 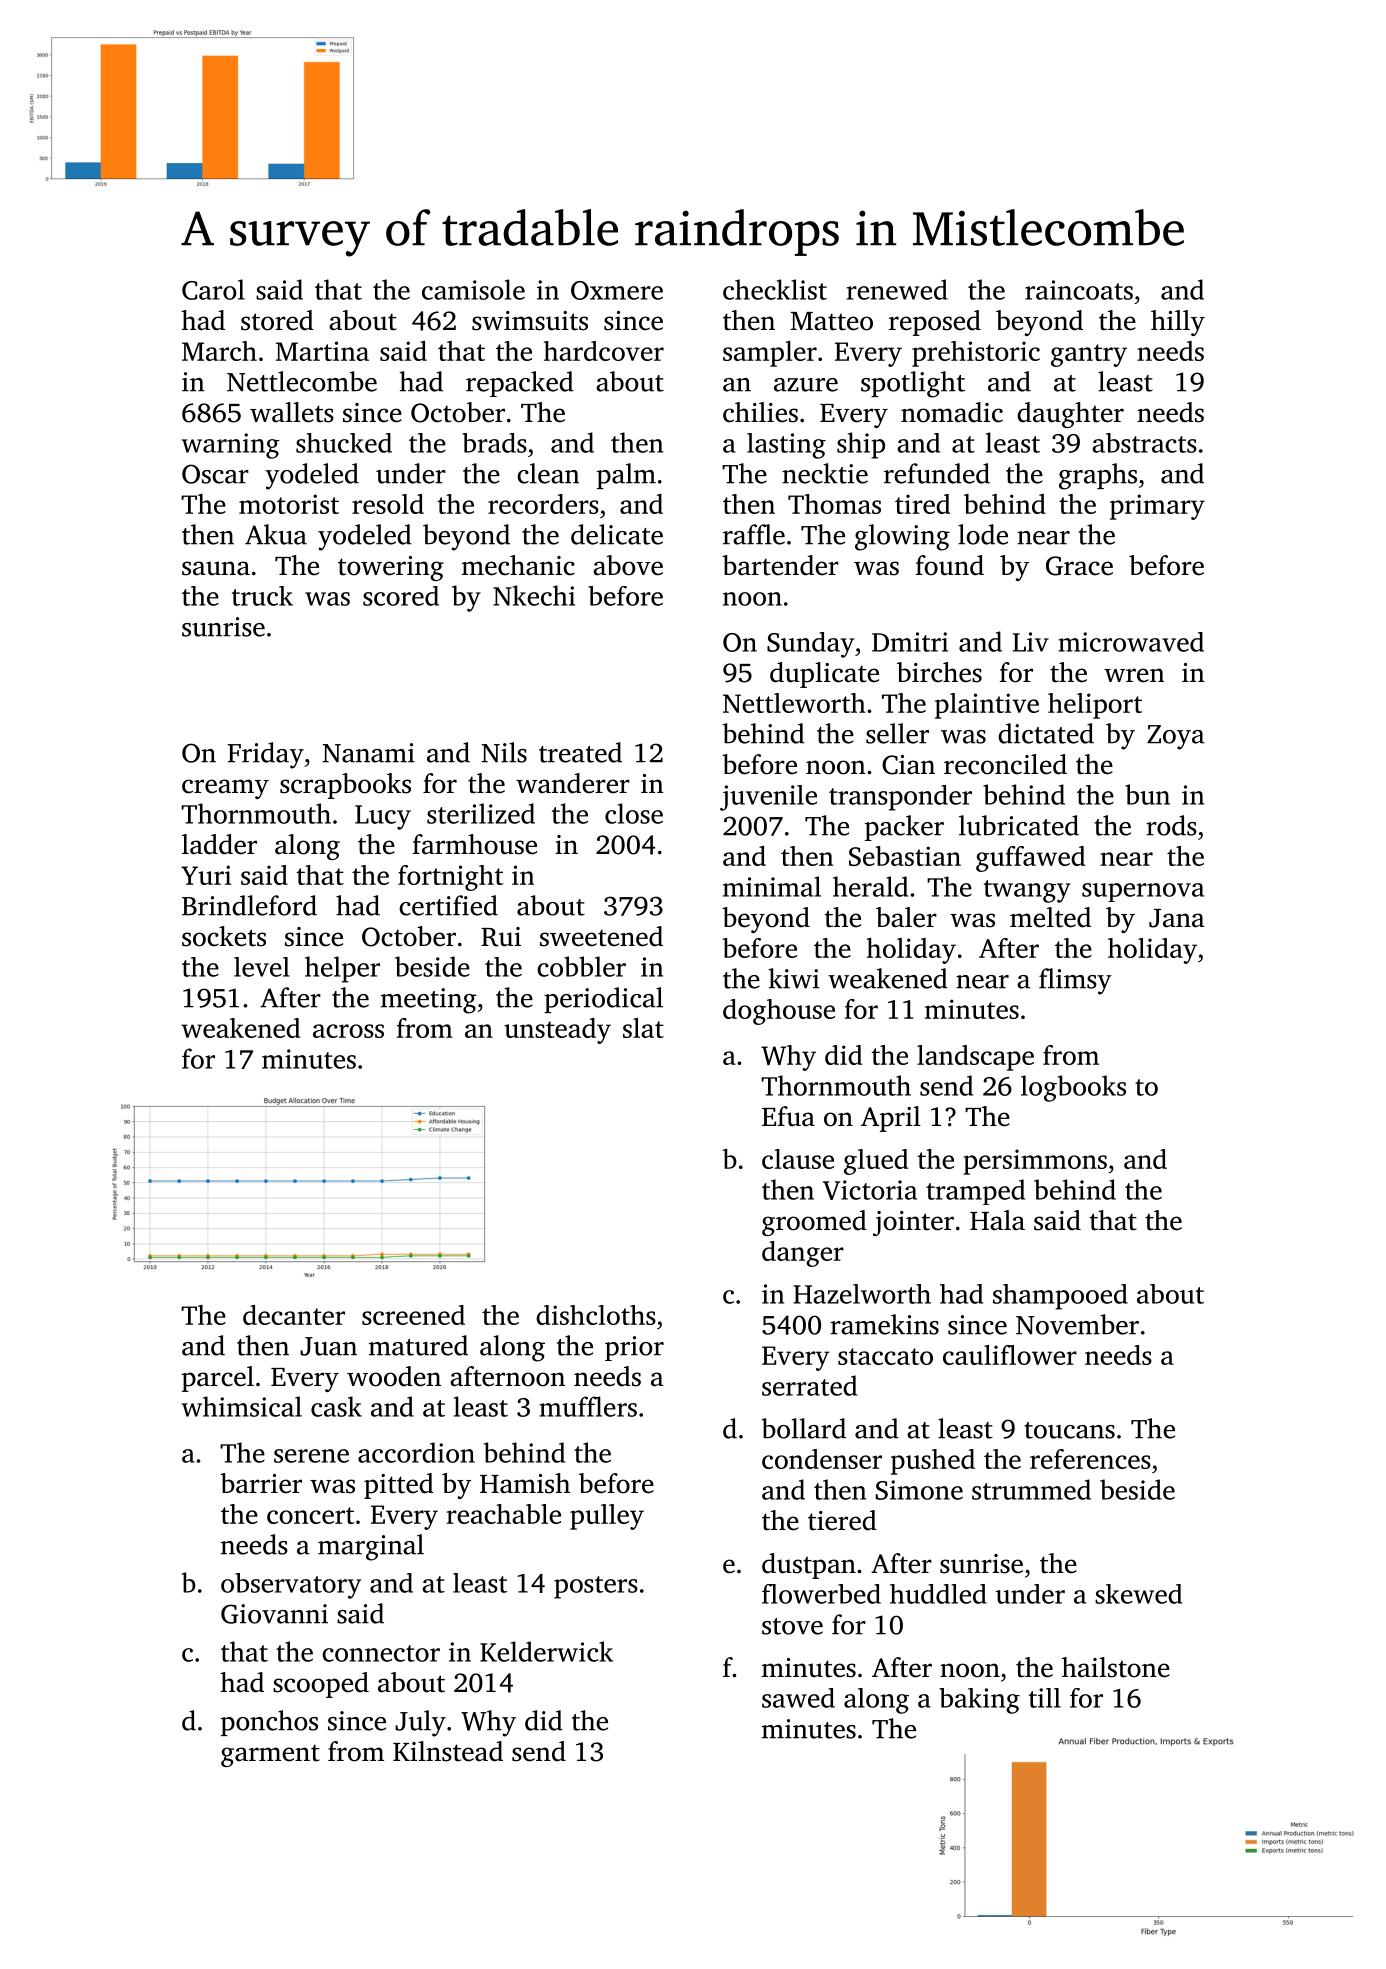 What do you see at coordinates (1116, 1667) in the image?
I see `hailstone` at bounding box center [1116, 1667].
